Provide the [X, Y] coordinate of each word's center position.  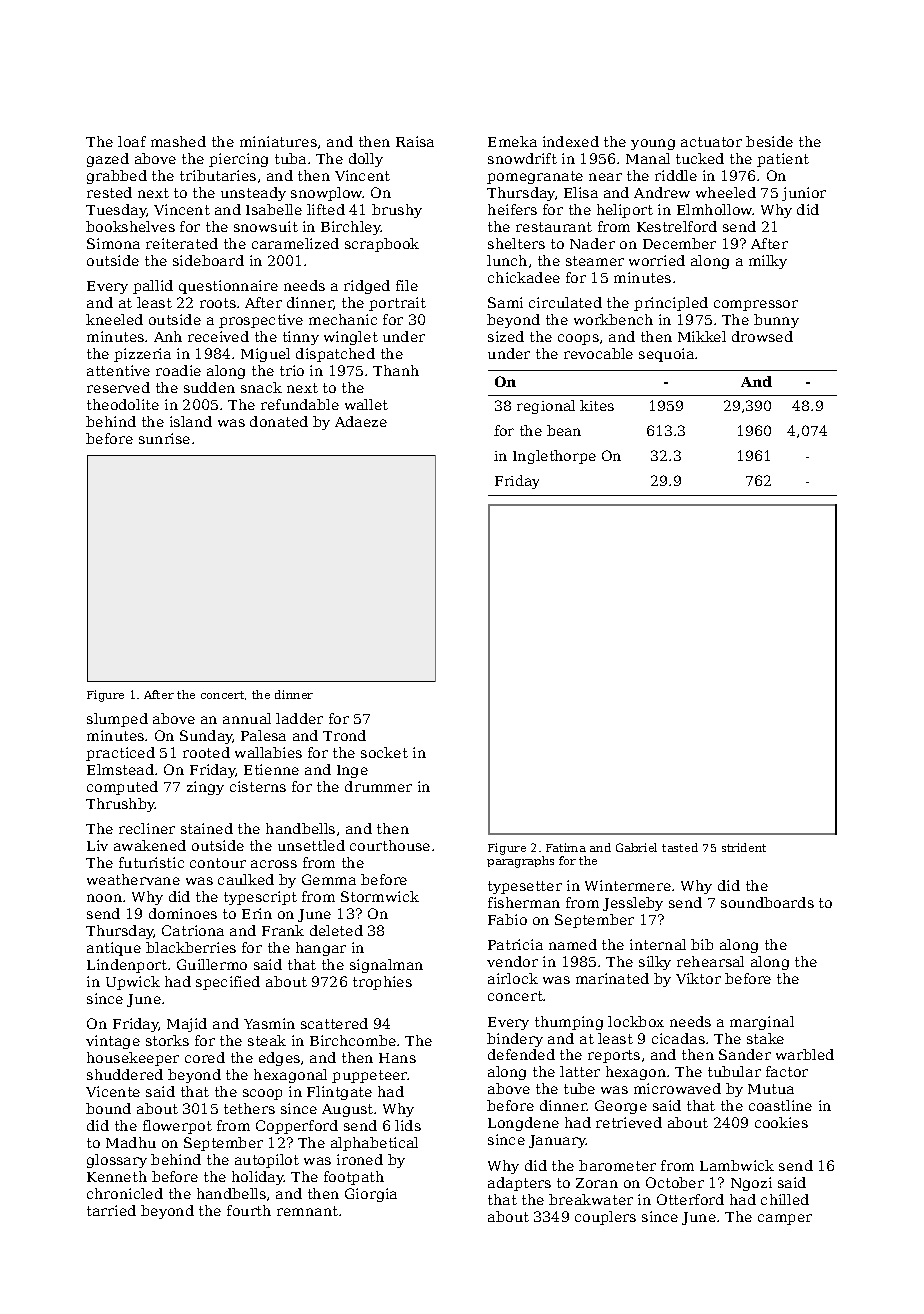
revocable [598, 353]
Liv [97, 845]
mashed [178, 141]
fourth [249, 1210]
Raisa [415, 141]
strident [744, 847]
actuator [711, 142]
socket [384, 752]
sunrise [164, 438]
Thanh [396, 370]
